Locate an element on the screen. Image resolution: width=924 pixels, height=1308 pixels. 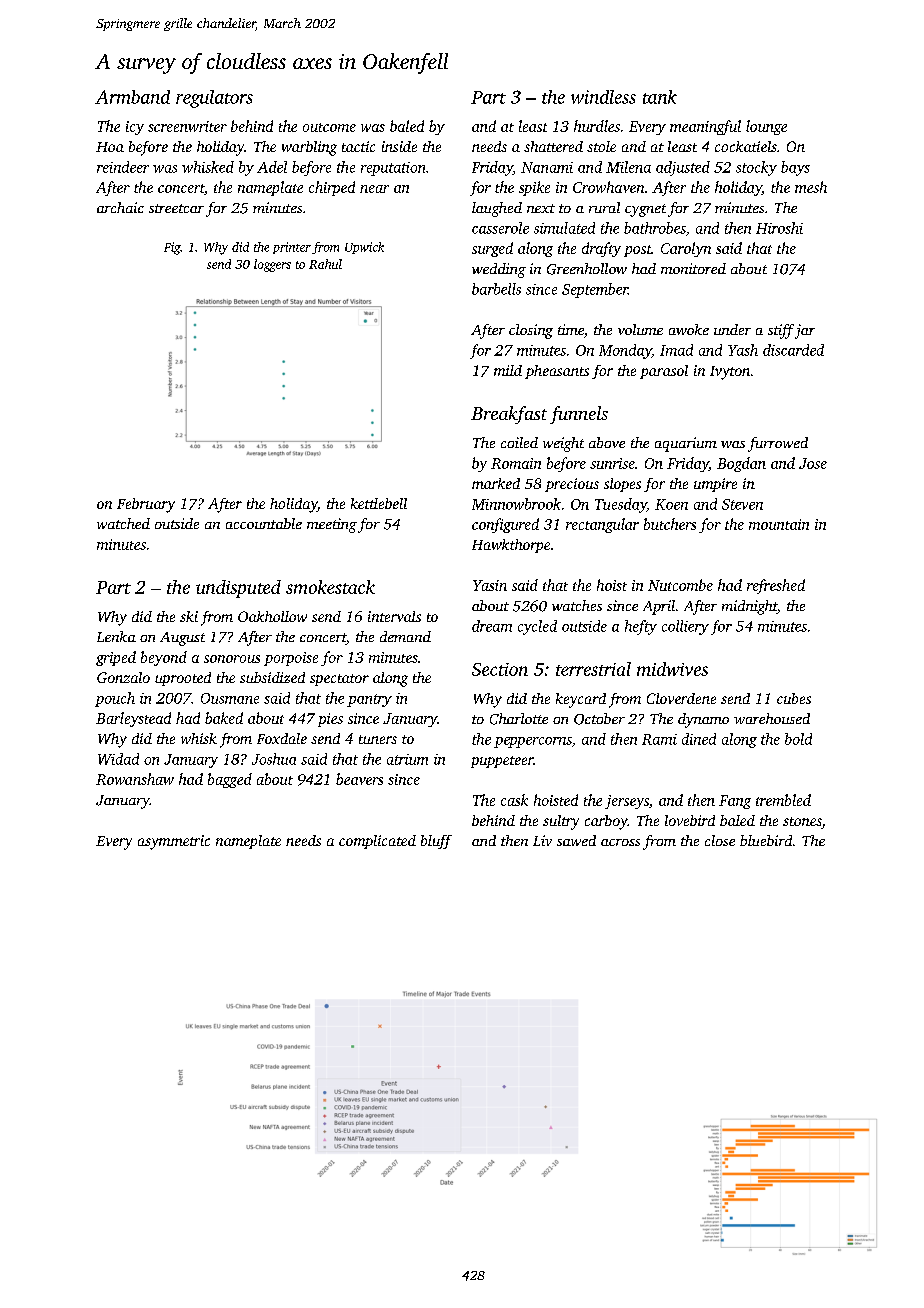
Charlotte is located at coordinates (519, 719).
